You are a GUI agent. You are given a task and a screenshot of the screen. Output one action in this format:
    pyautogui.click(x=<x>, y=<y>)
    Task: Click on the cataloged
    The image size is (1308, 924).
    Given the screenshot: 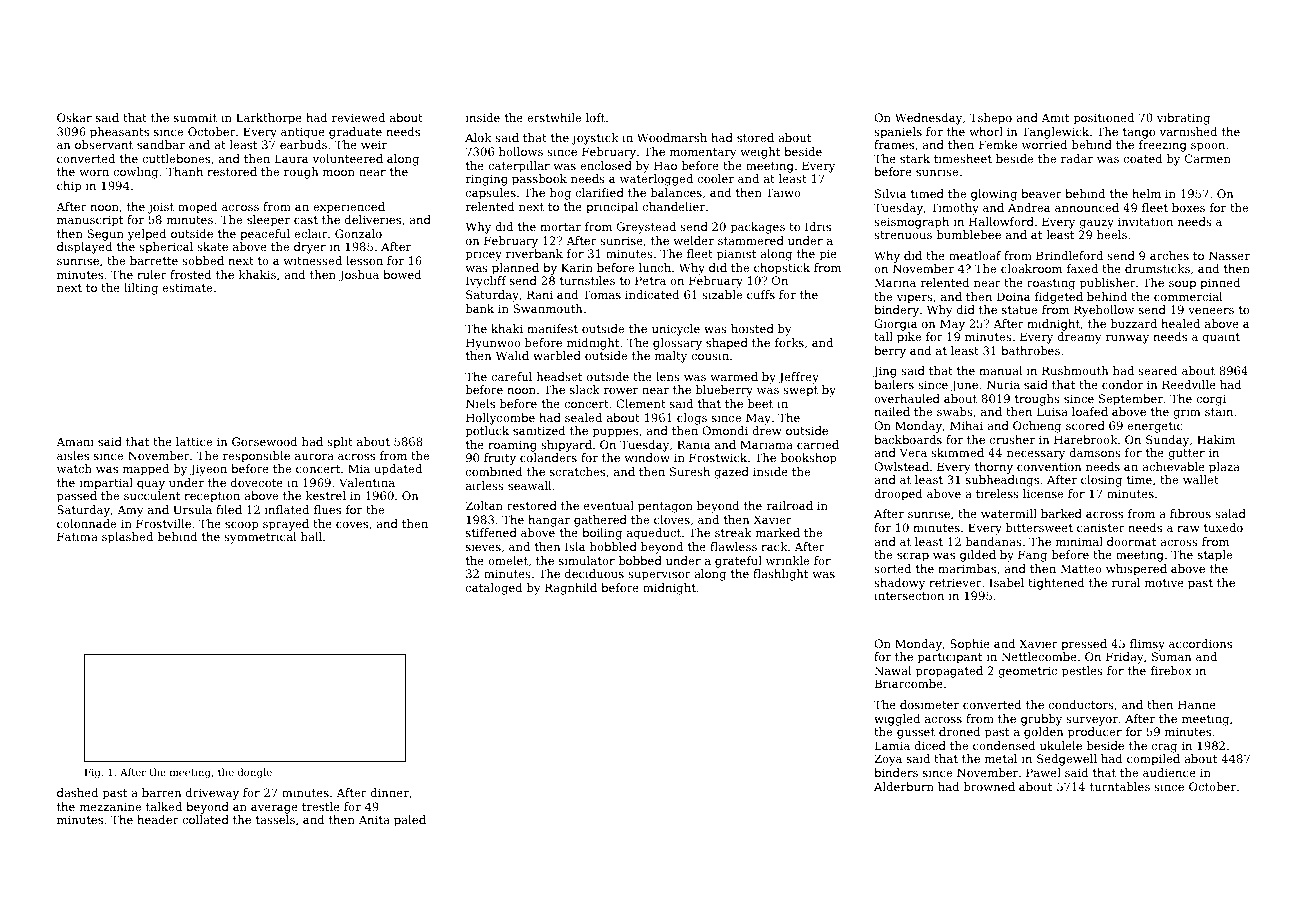 What is the action you would take?
    pyautogui.click(x=494, y=589)
